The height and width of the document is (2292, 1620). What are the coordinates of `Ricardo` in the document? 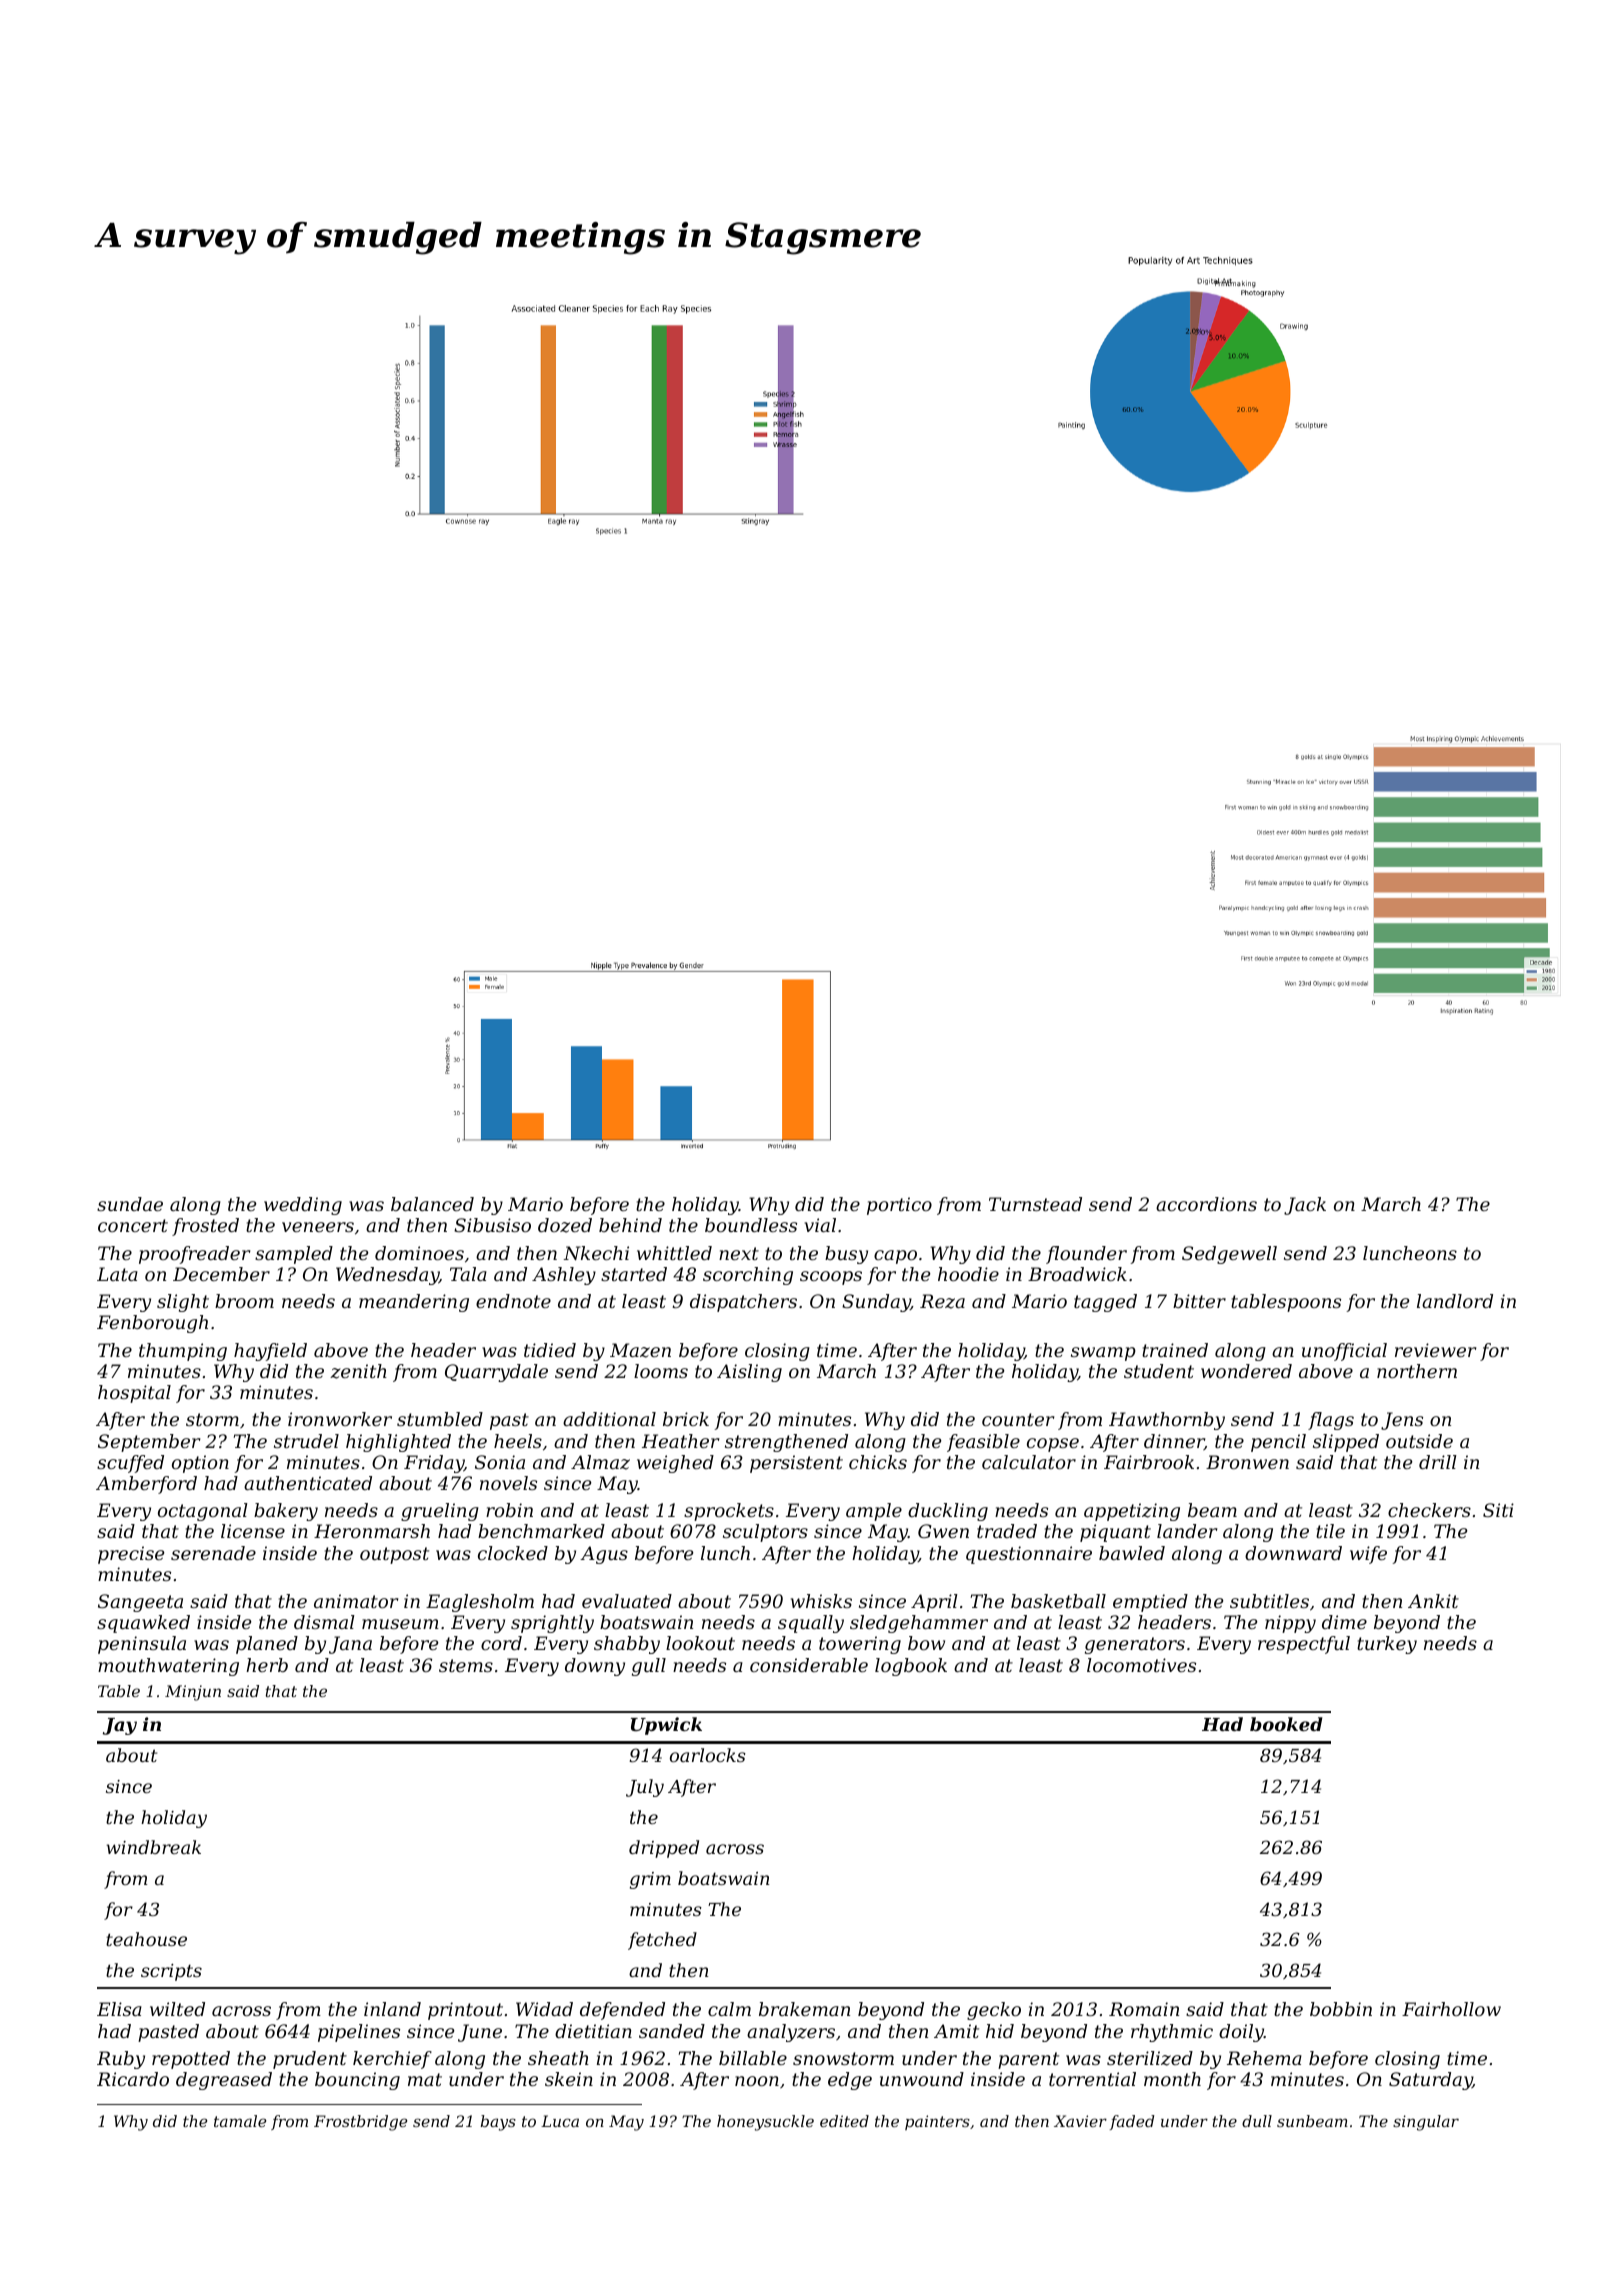 It's located at (133, 2079).
